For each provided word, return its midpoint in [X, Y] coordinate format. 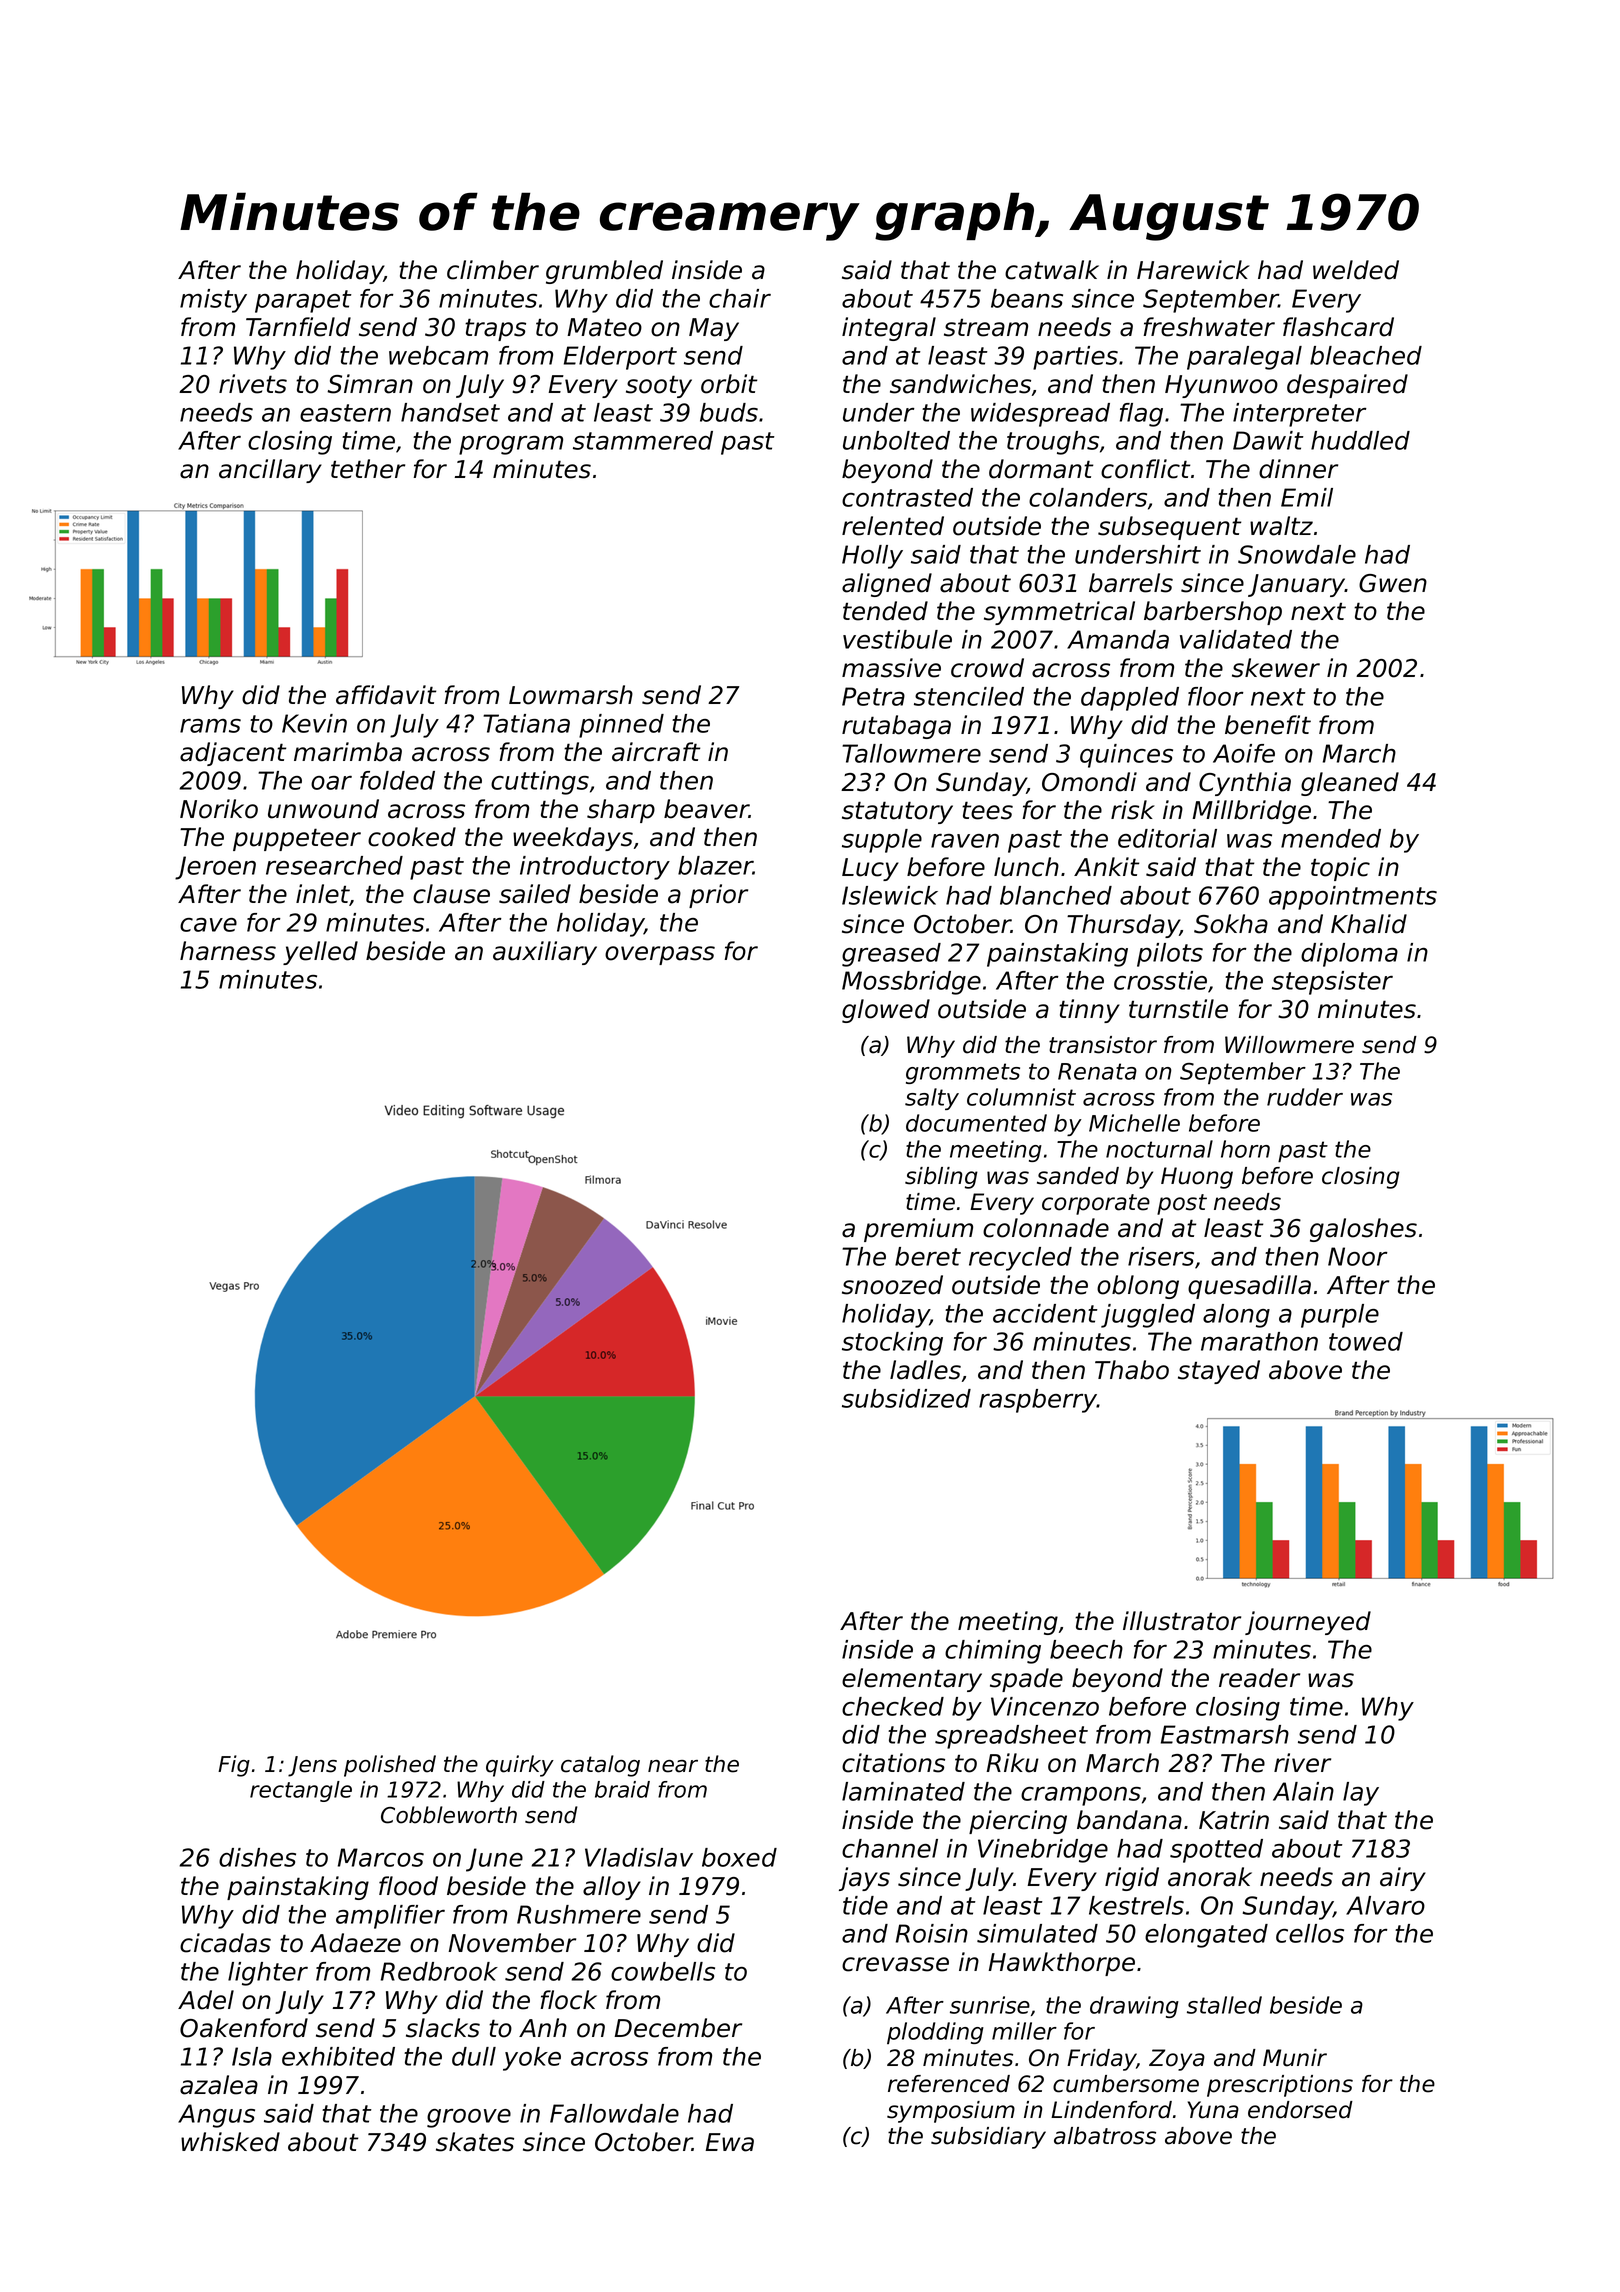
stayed [1219, 1372]
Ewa [729, 2142]
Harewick [1193, 270]
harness [228, 951]
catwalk [1052, 270]
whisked [230, 2142]
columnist [1021, 1097]
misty [213, 301]
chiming [993, 1652]
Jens [312, 1766]
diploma [1349, 955]
